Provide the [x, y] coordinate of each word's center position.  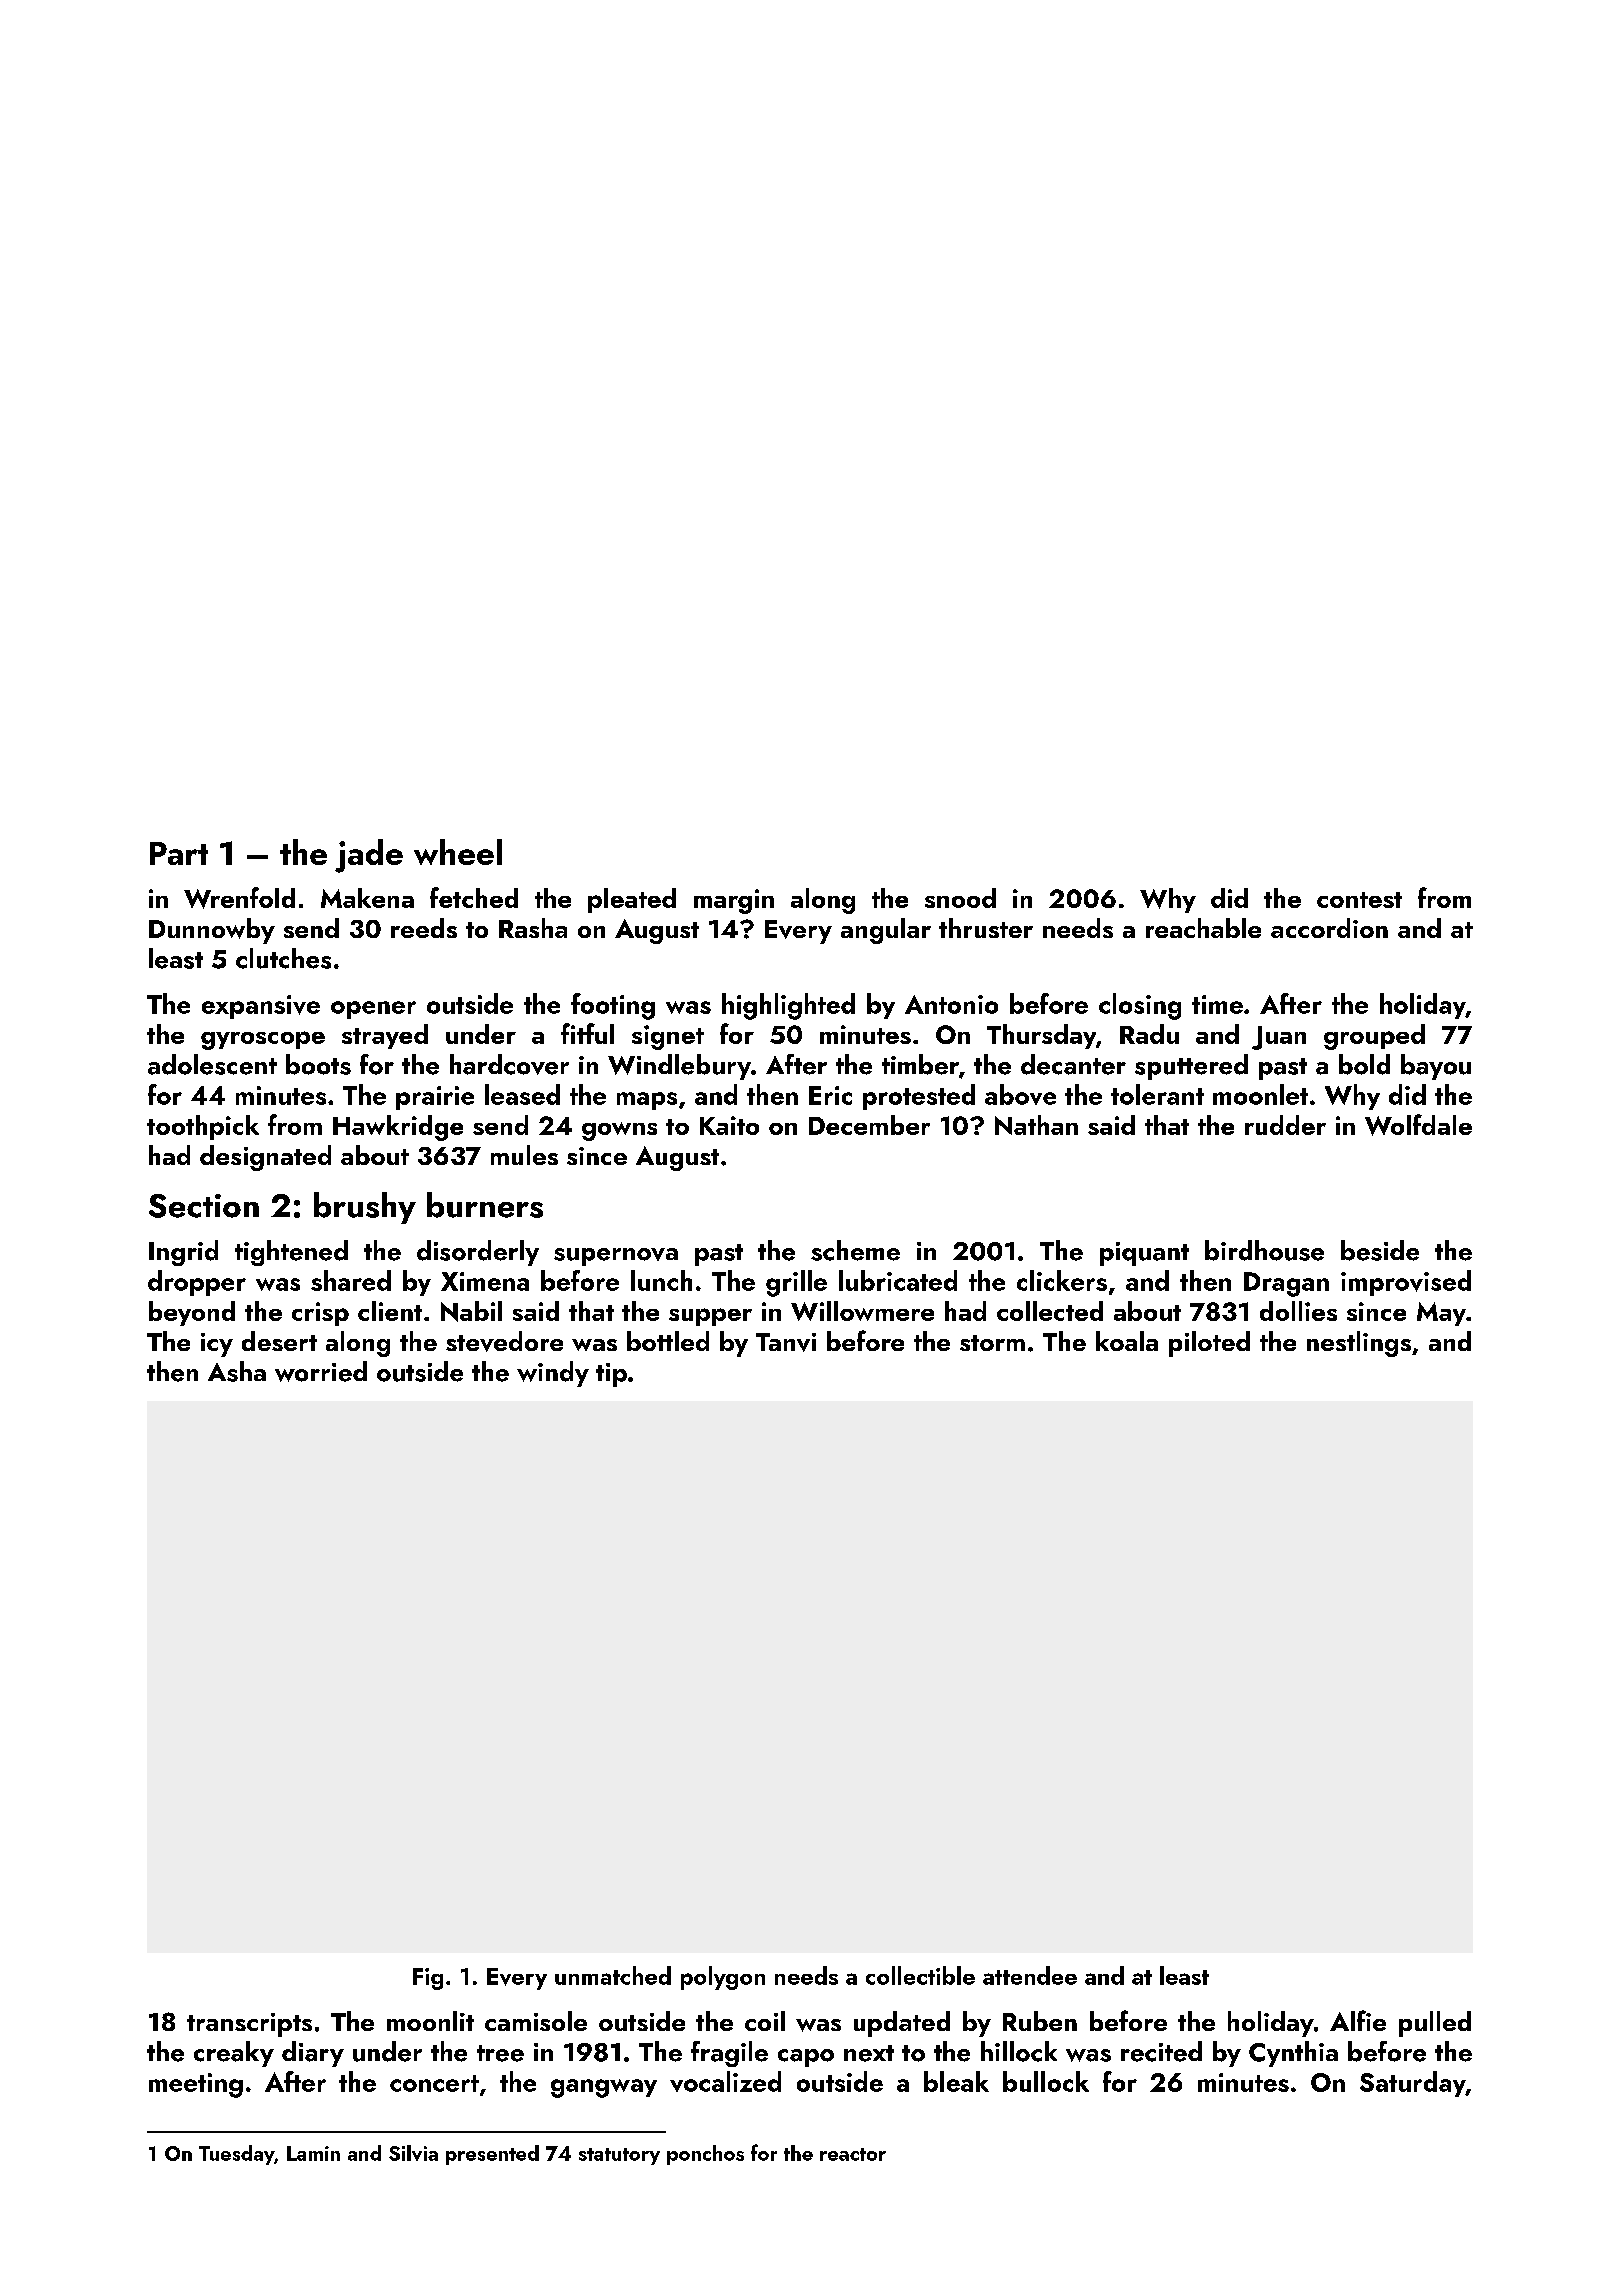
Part [179, 853]
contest [1359, 900]
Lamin [313, 2153]
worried [321, 1371]
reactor [853, 2154]
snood [960, 898]
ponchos [705, 2155]
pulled [1435, 2024]
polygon [723, 1978]
